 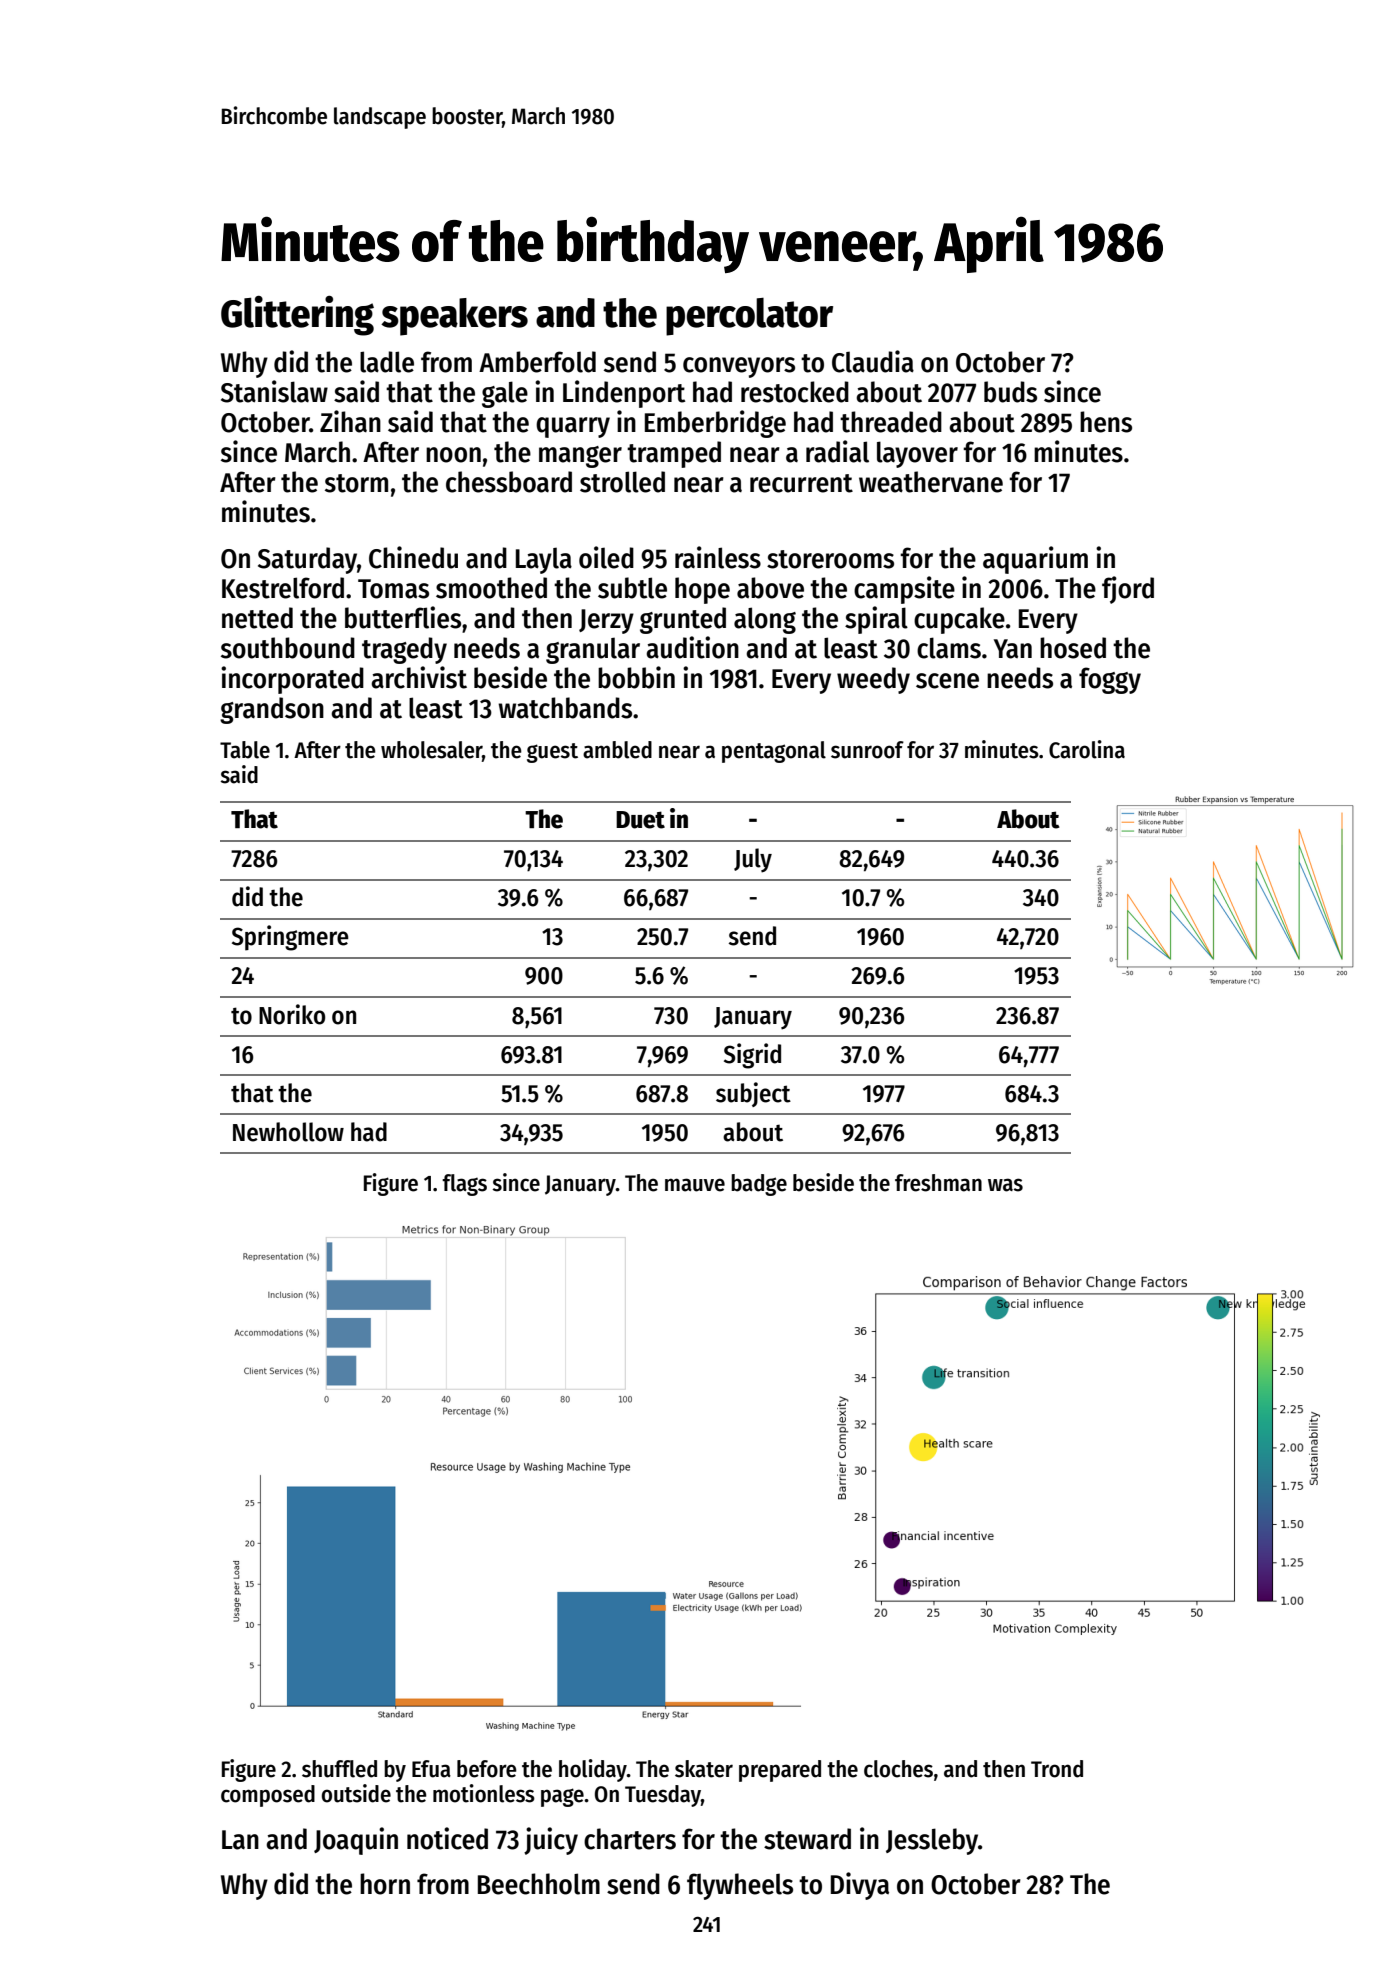 What do you see at coordinates (867, 750) in the document?
I see `sunroof` at bounding box center [867, 750].
